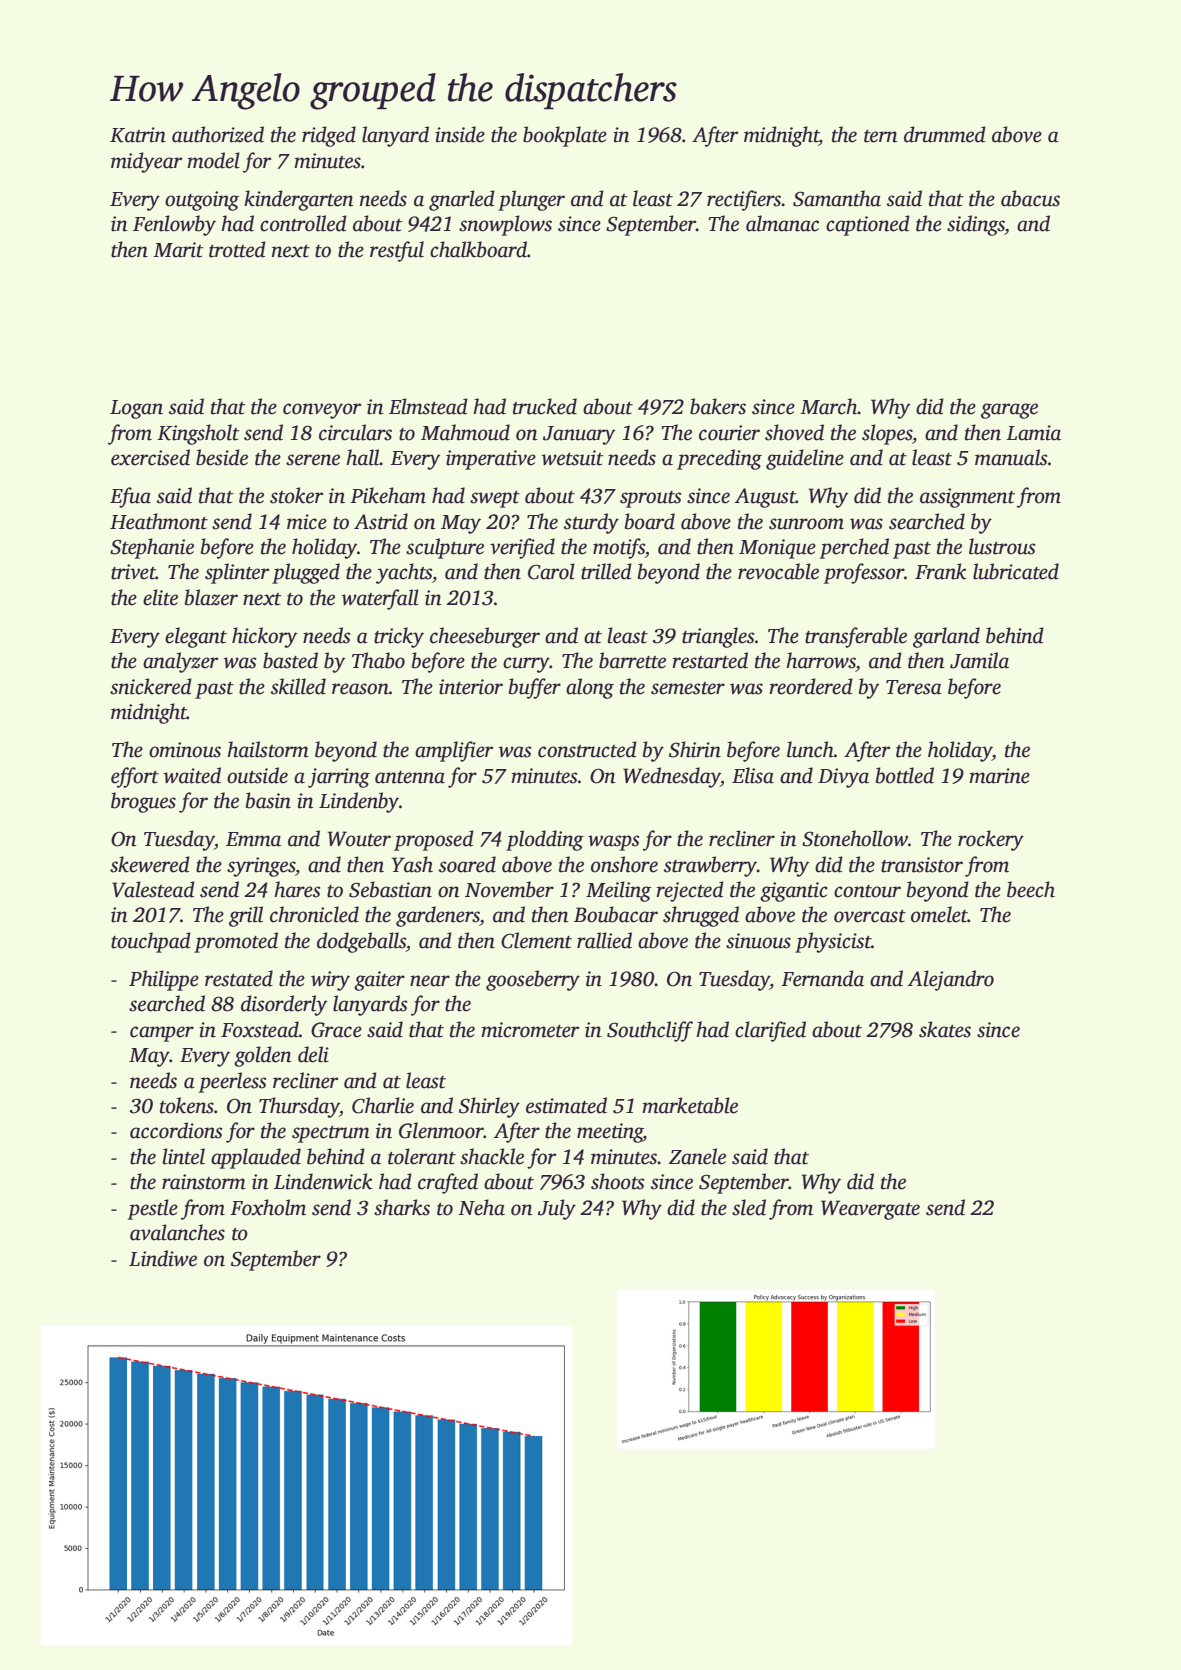 The width and height of the page is (1181, 1670). Describe the element at coordinates (587, 749) in the page. I see `constructed` at that location.
